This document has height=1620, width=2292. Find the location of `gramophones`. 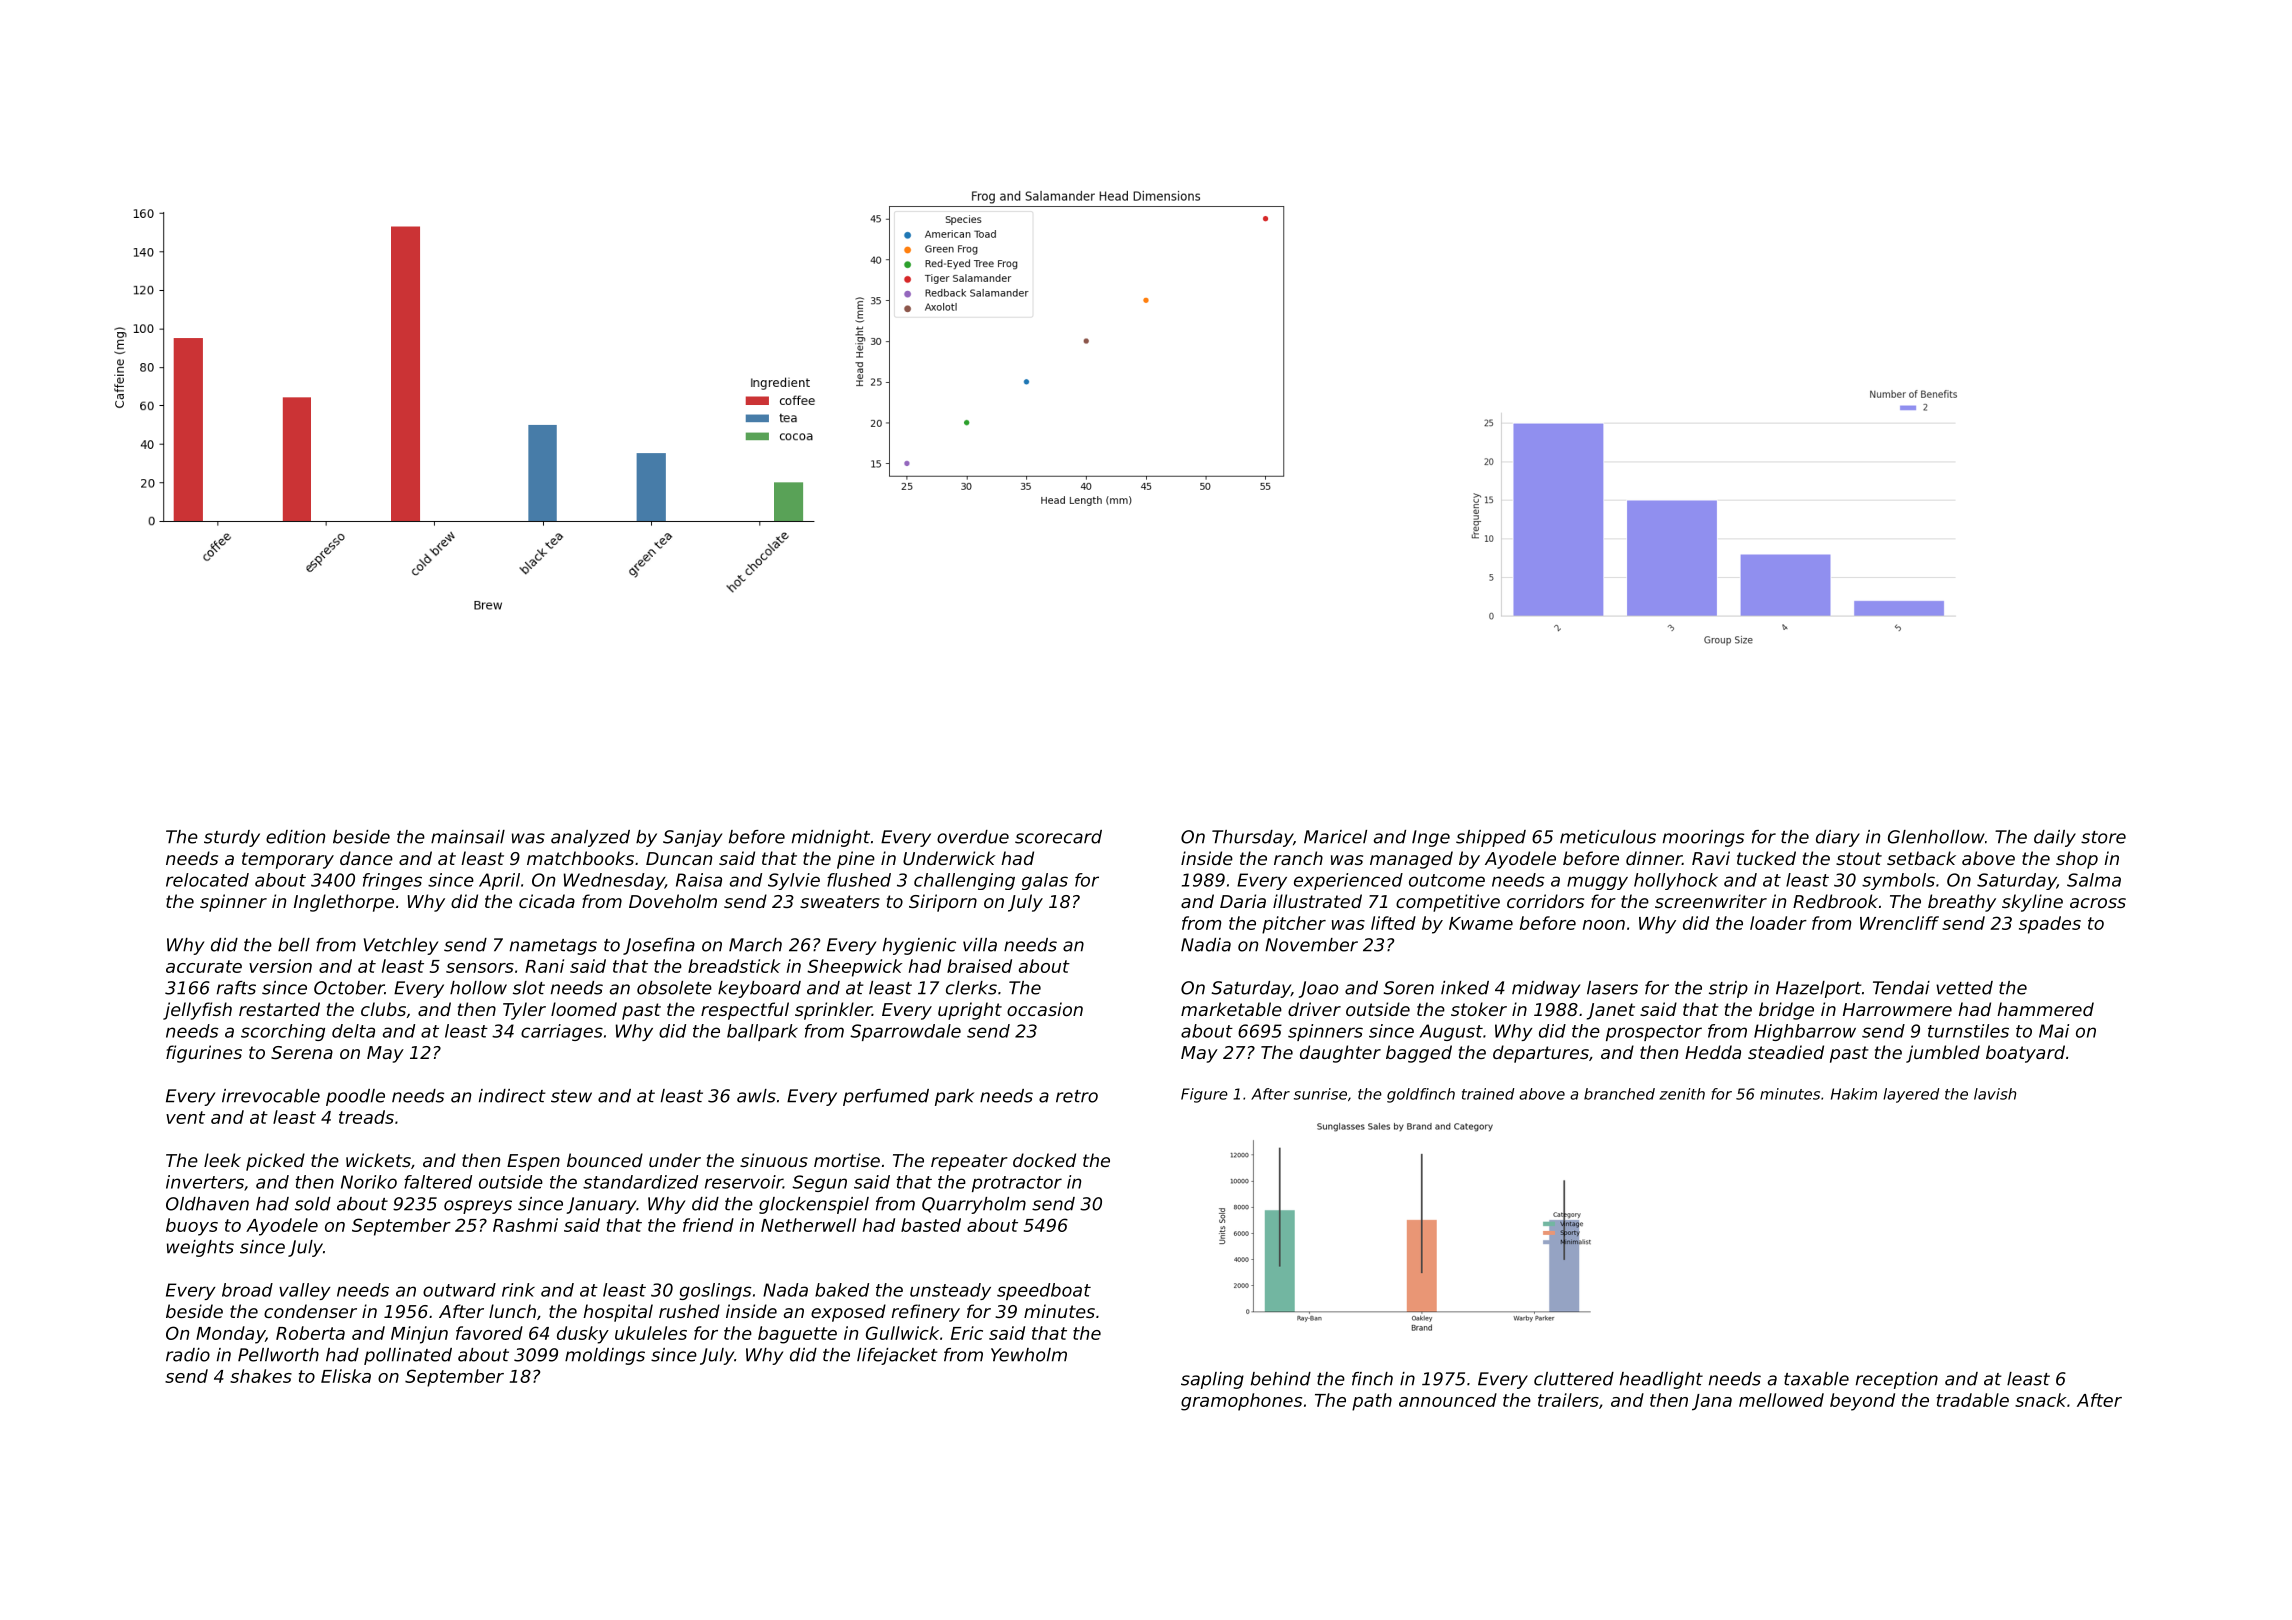

gramophones is located at coordinates (1241, 1402).
